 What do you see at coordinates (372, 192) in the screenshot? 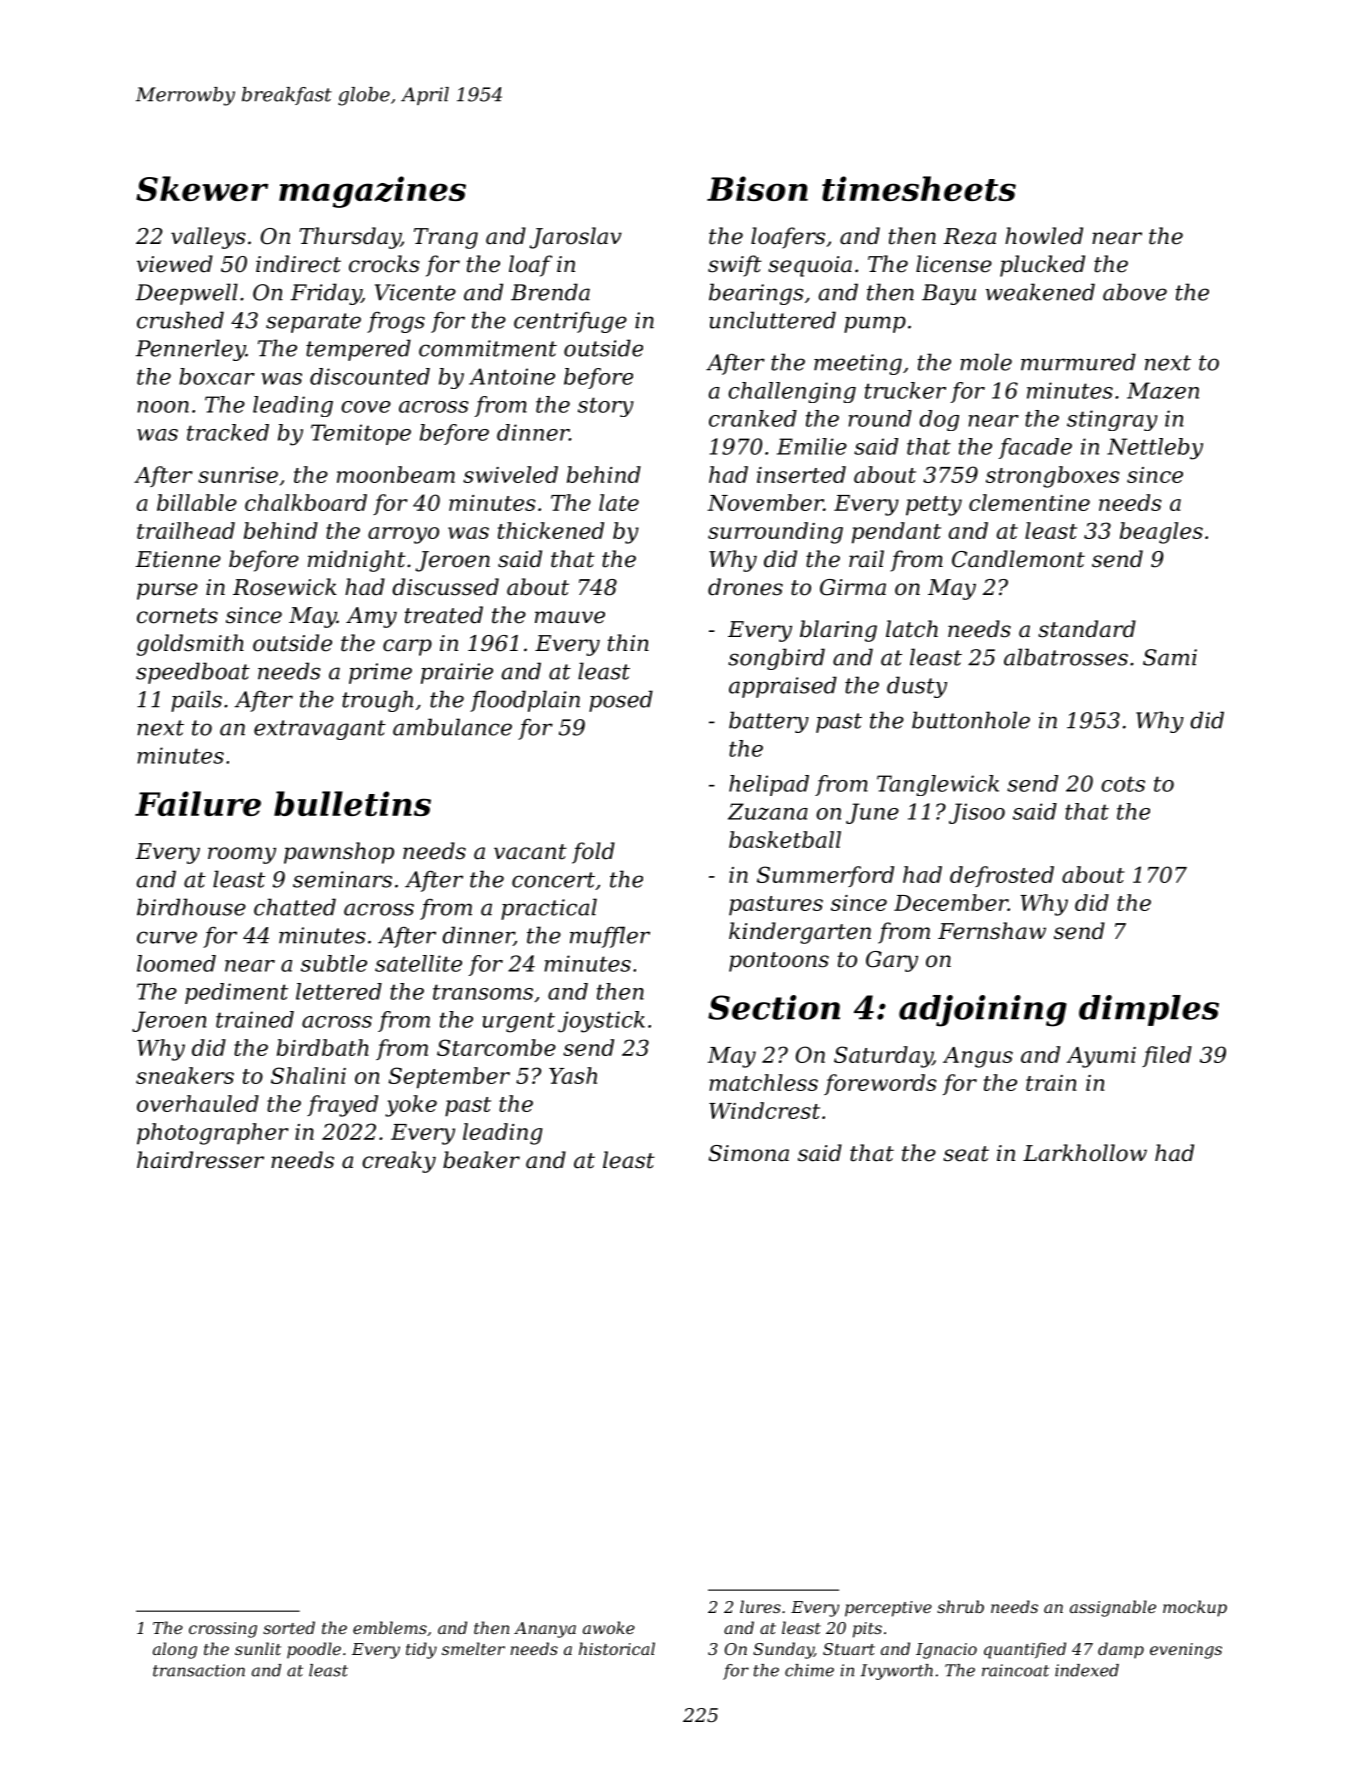
I see `magazines` at bounding box center [372, 192].
